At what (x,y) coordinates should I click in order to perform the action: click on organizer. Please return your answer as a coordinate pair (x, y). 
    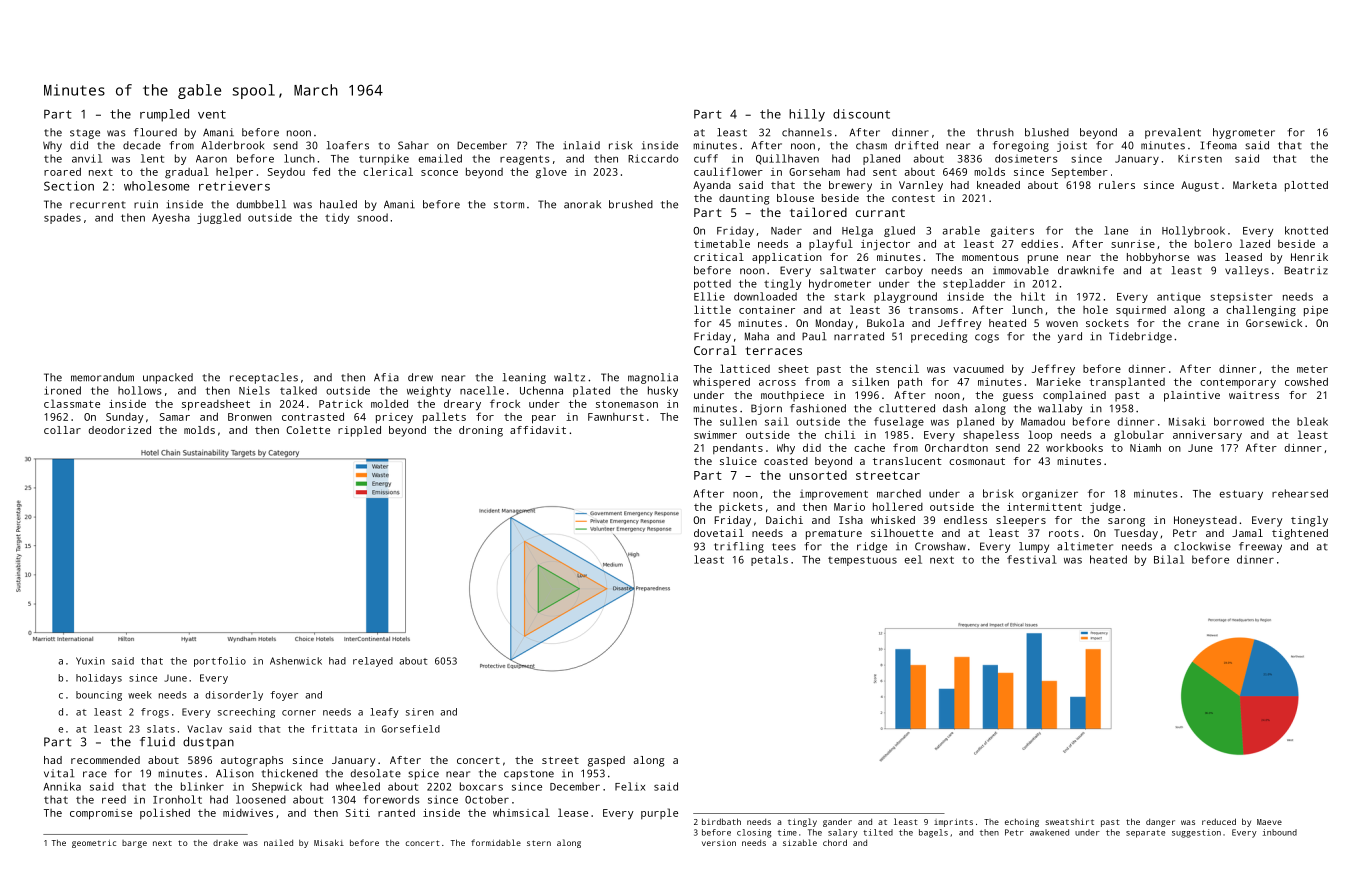
    Looking at the image, I should click on (1050, 494).
